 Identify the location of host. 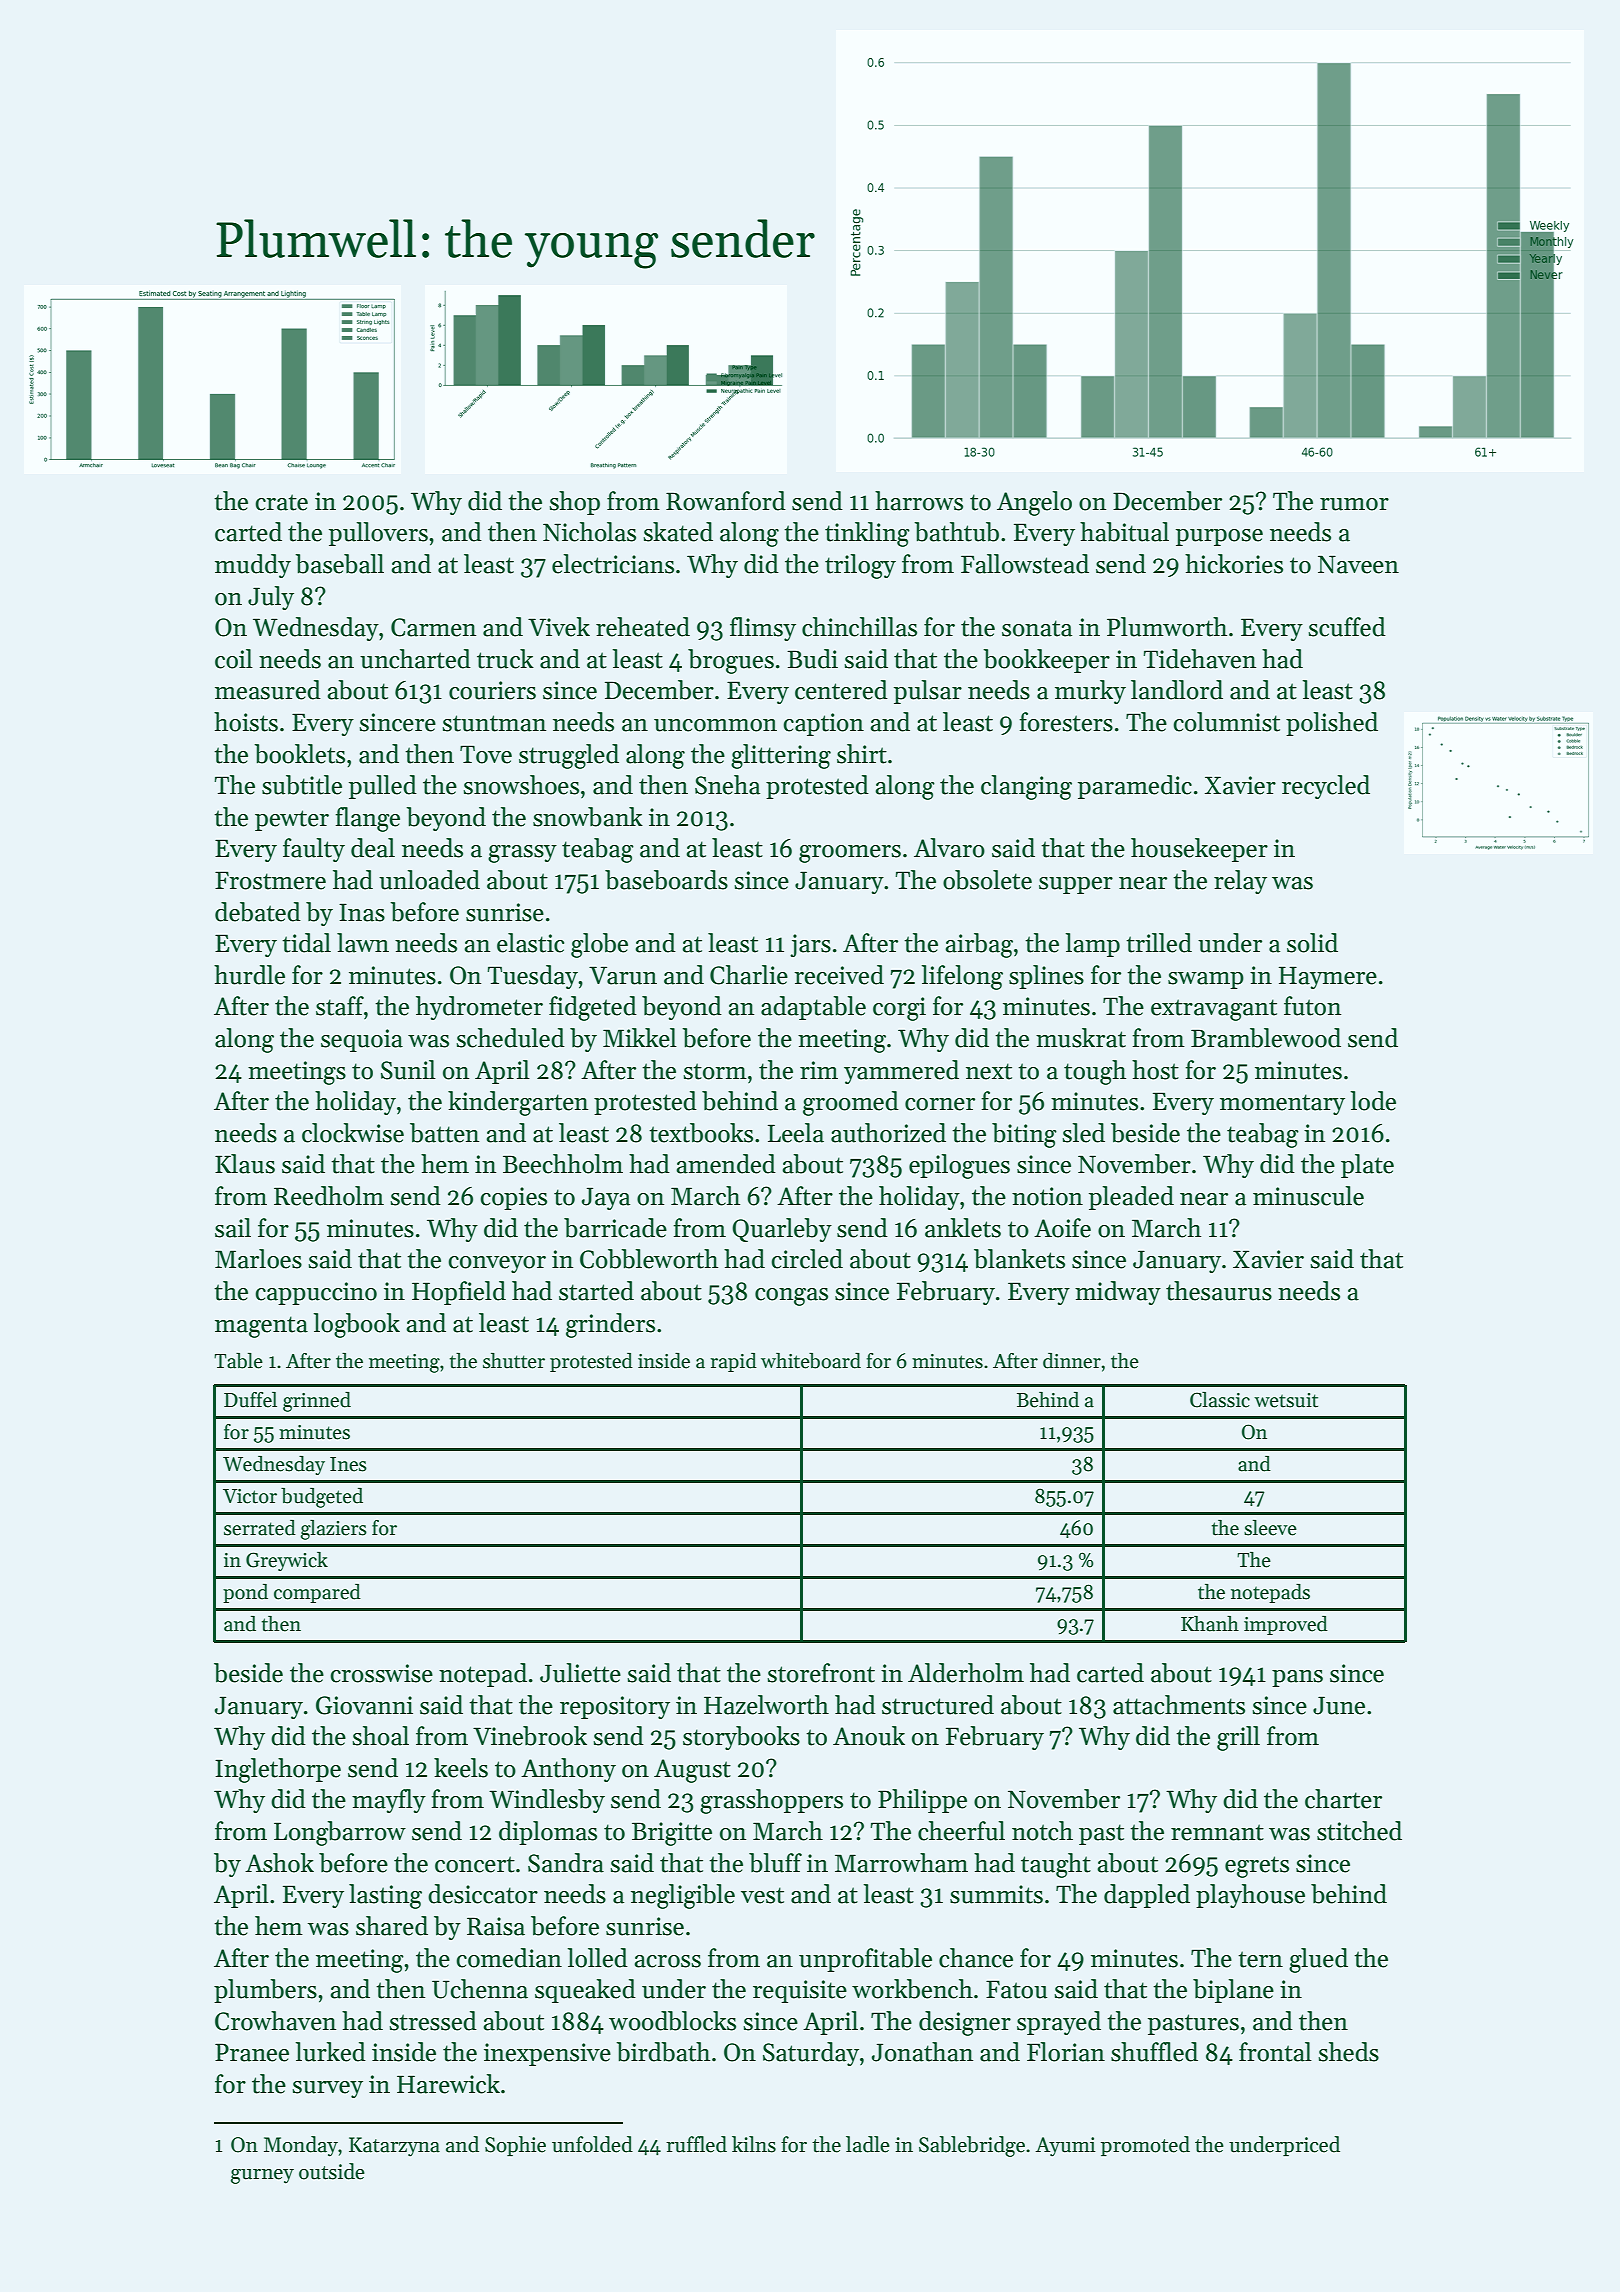
(1155, 1070).
